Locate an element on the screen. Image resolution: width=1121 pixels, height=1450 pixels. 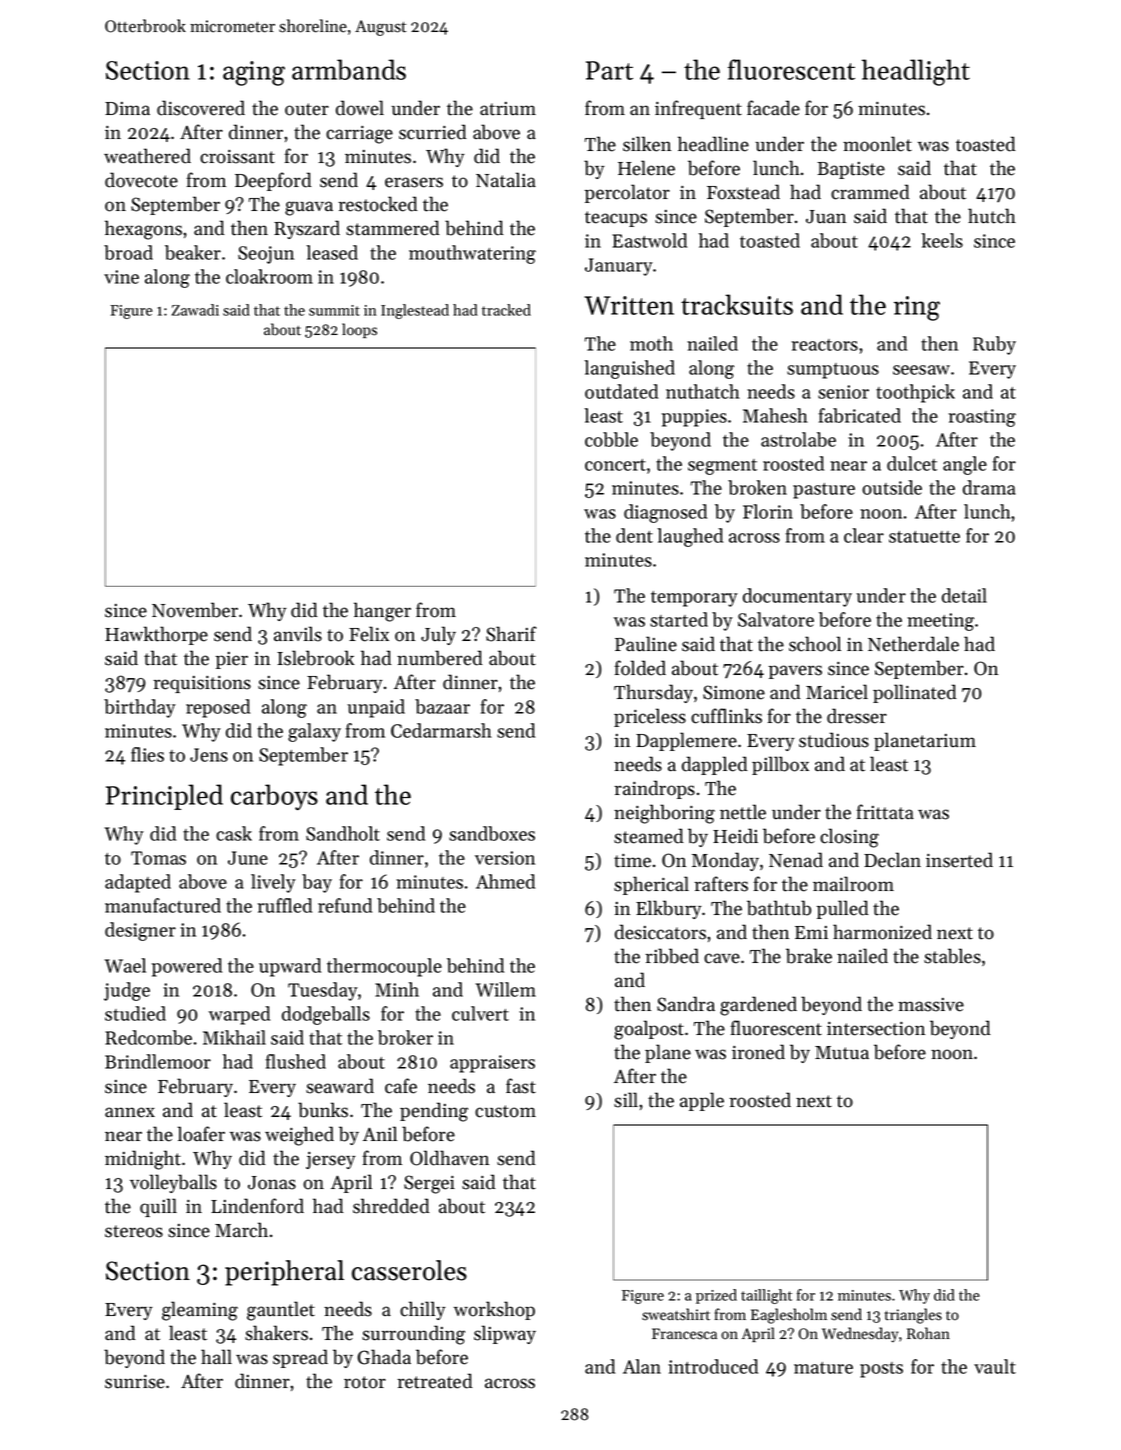
aging is located at coordinates (254, 73).
